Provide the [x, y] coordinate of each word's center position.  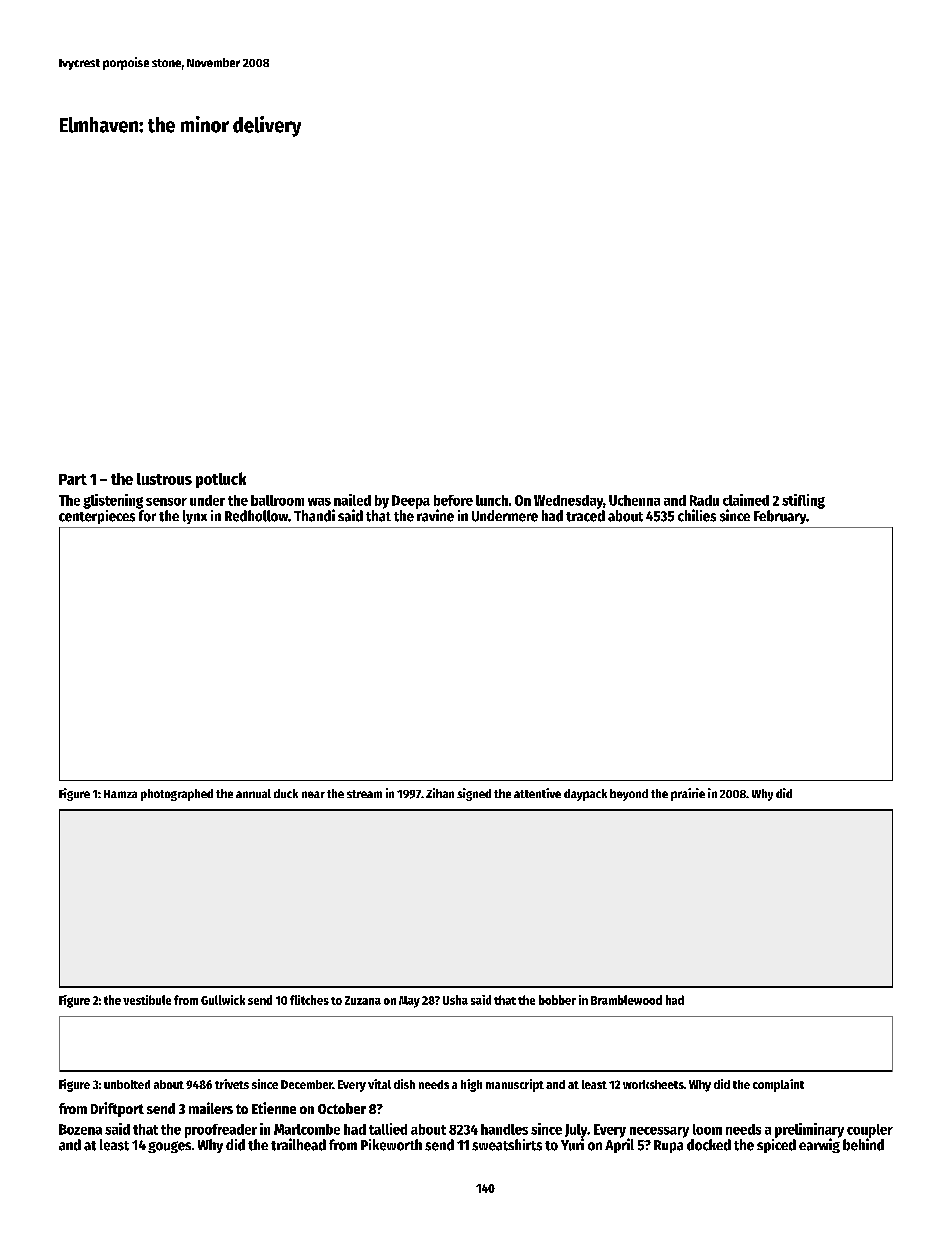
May [409, 1002]
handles [504, 1129]
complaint [778, 1085]
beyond [629, 795]
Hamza [120, 794]
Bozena [80, 1129]
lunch [492, 500]
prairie [688, 794]
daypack [585, 795]
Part [73, 479]
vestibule [147, 1000]
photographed [177, 795]
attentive [537, 793]
